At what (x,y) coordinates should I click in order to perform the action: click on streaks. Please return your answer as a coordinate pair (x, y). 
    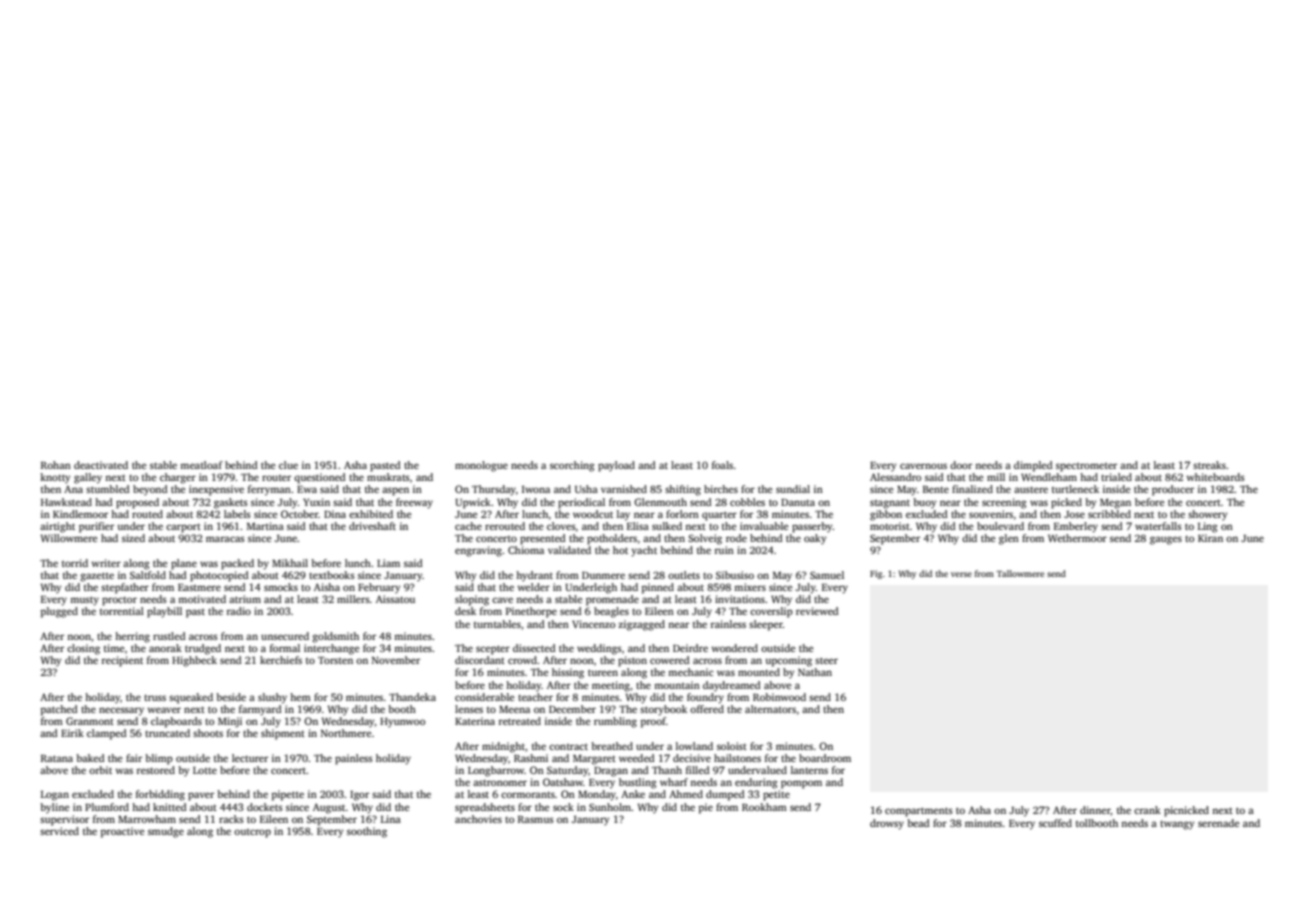
    Looking at the image, I should click on (1209, 465).
